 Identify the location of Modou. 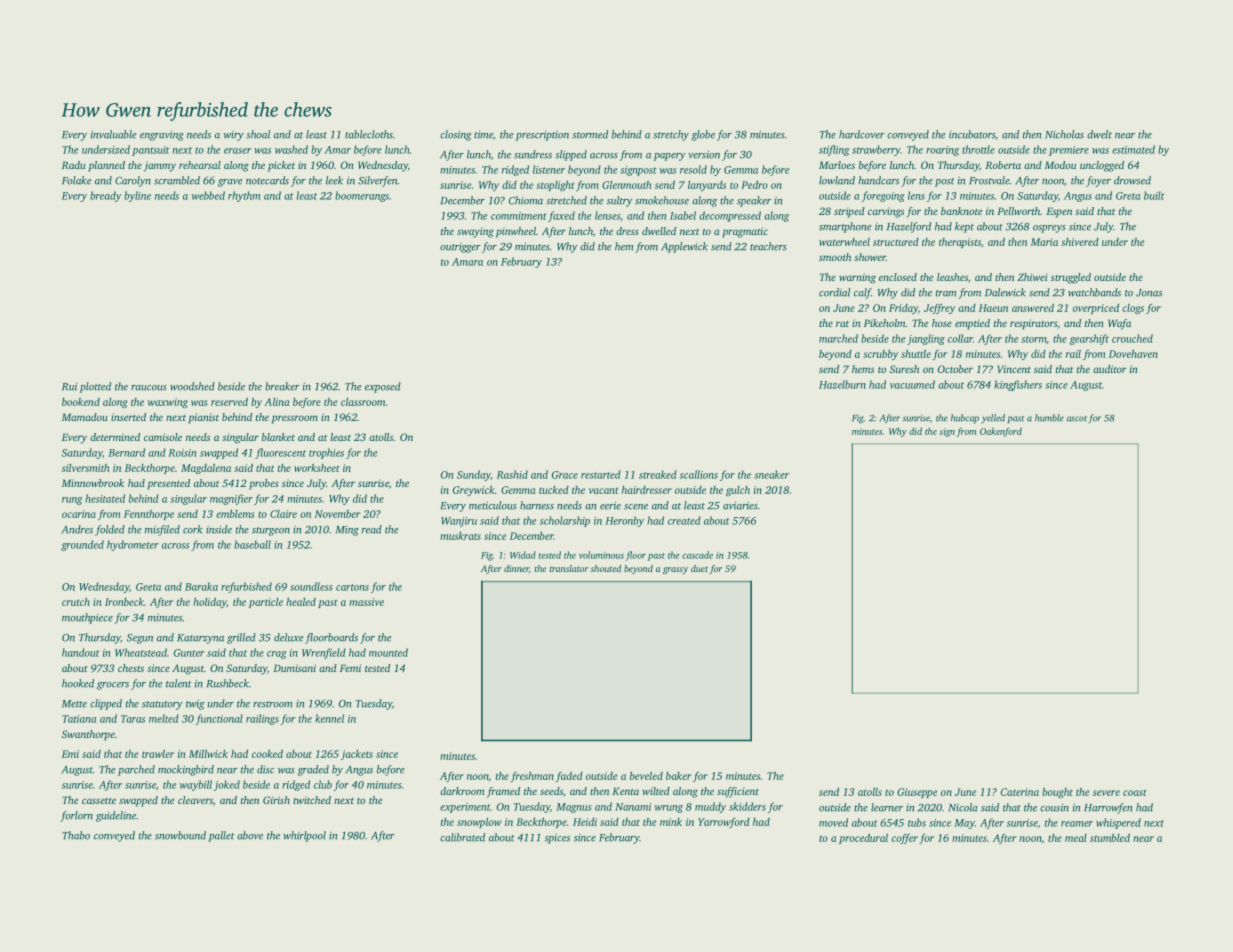
(1060, 165).
